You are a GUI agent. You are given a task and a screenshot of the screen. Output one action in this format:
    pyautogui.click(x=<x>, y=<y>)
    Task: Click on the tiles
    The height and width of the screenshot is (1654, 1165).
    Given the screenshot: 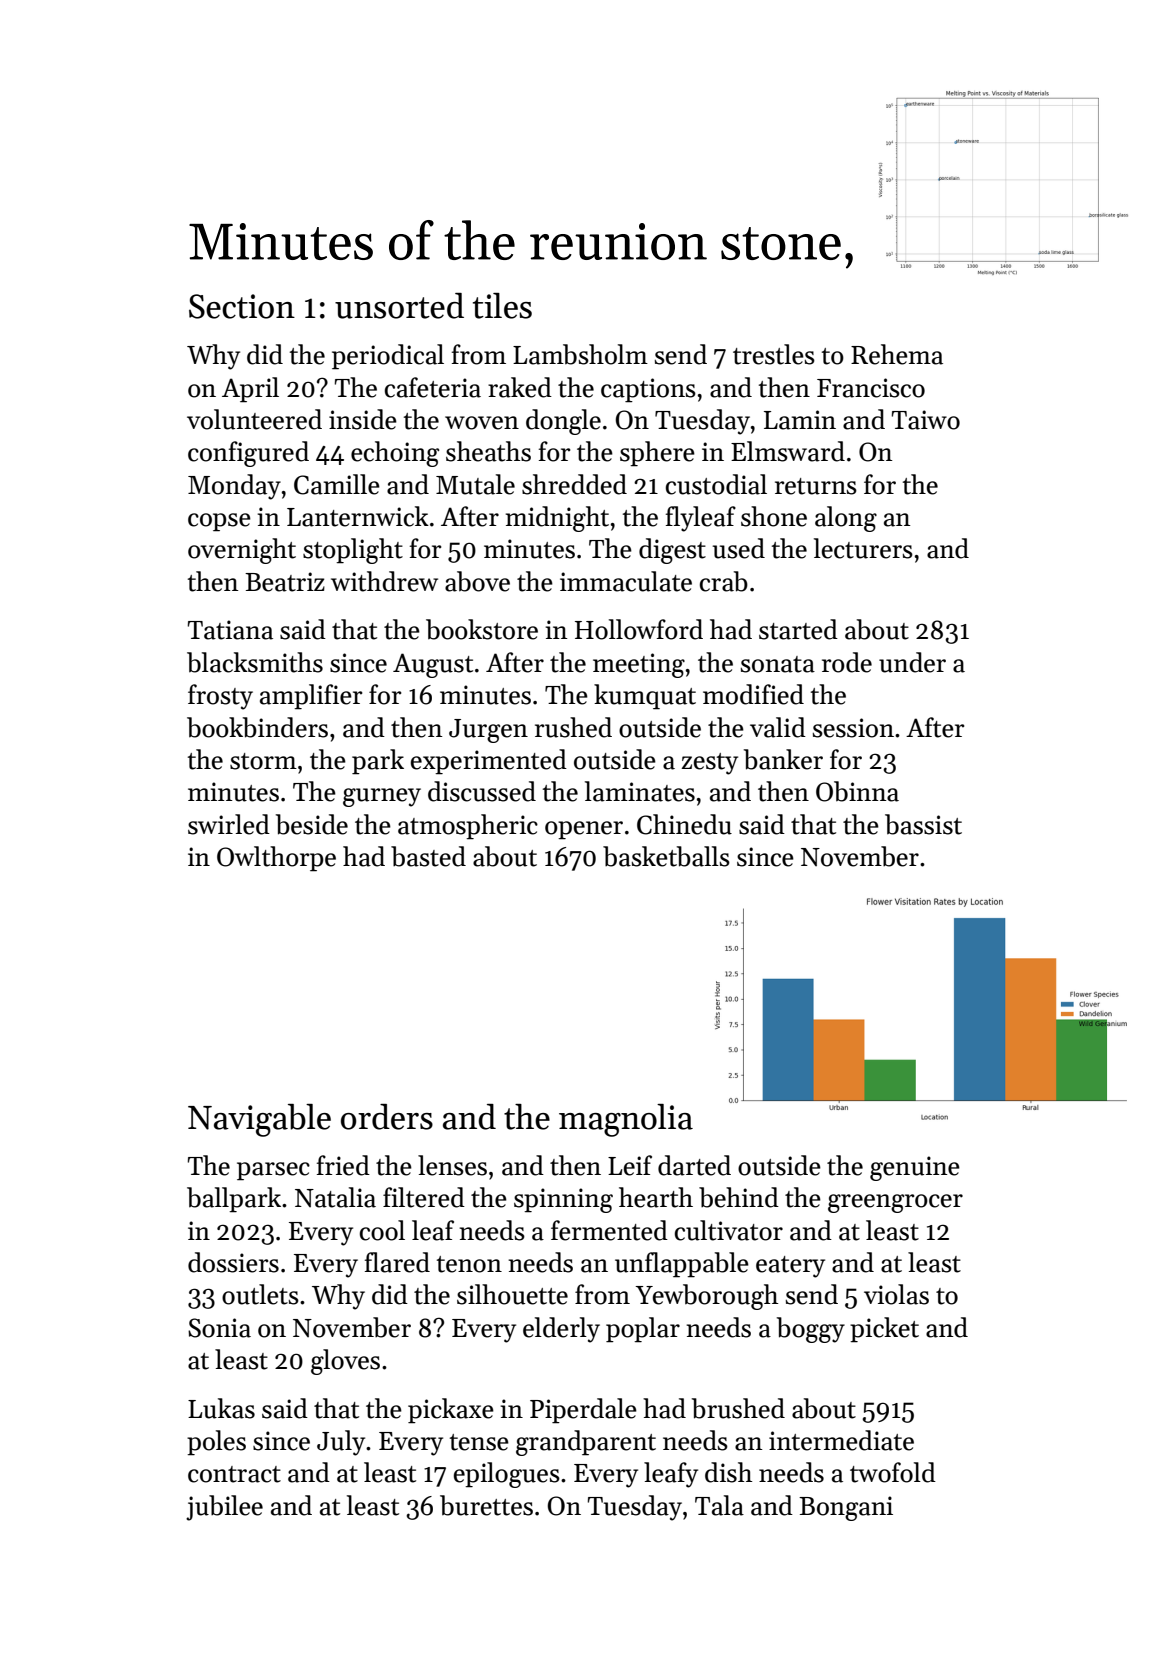 What is the action you would take?
    pyautogui.click(x=502, y=306)
